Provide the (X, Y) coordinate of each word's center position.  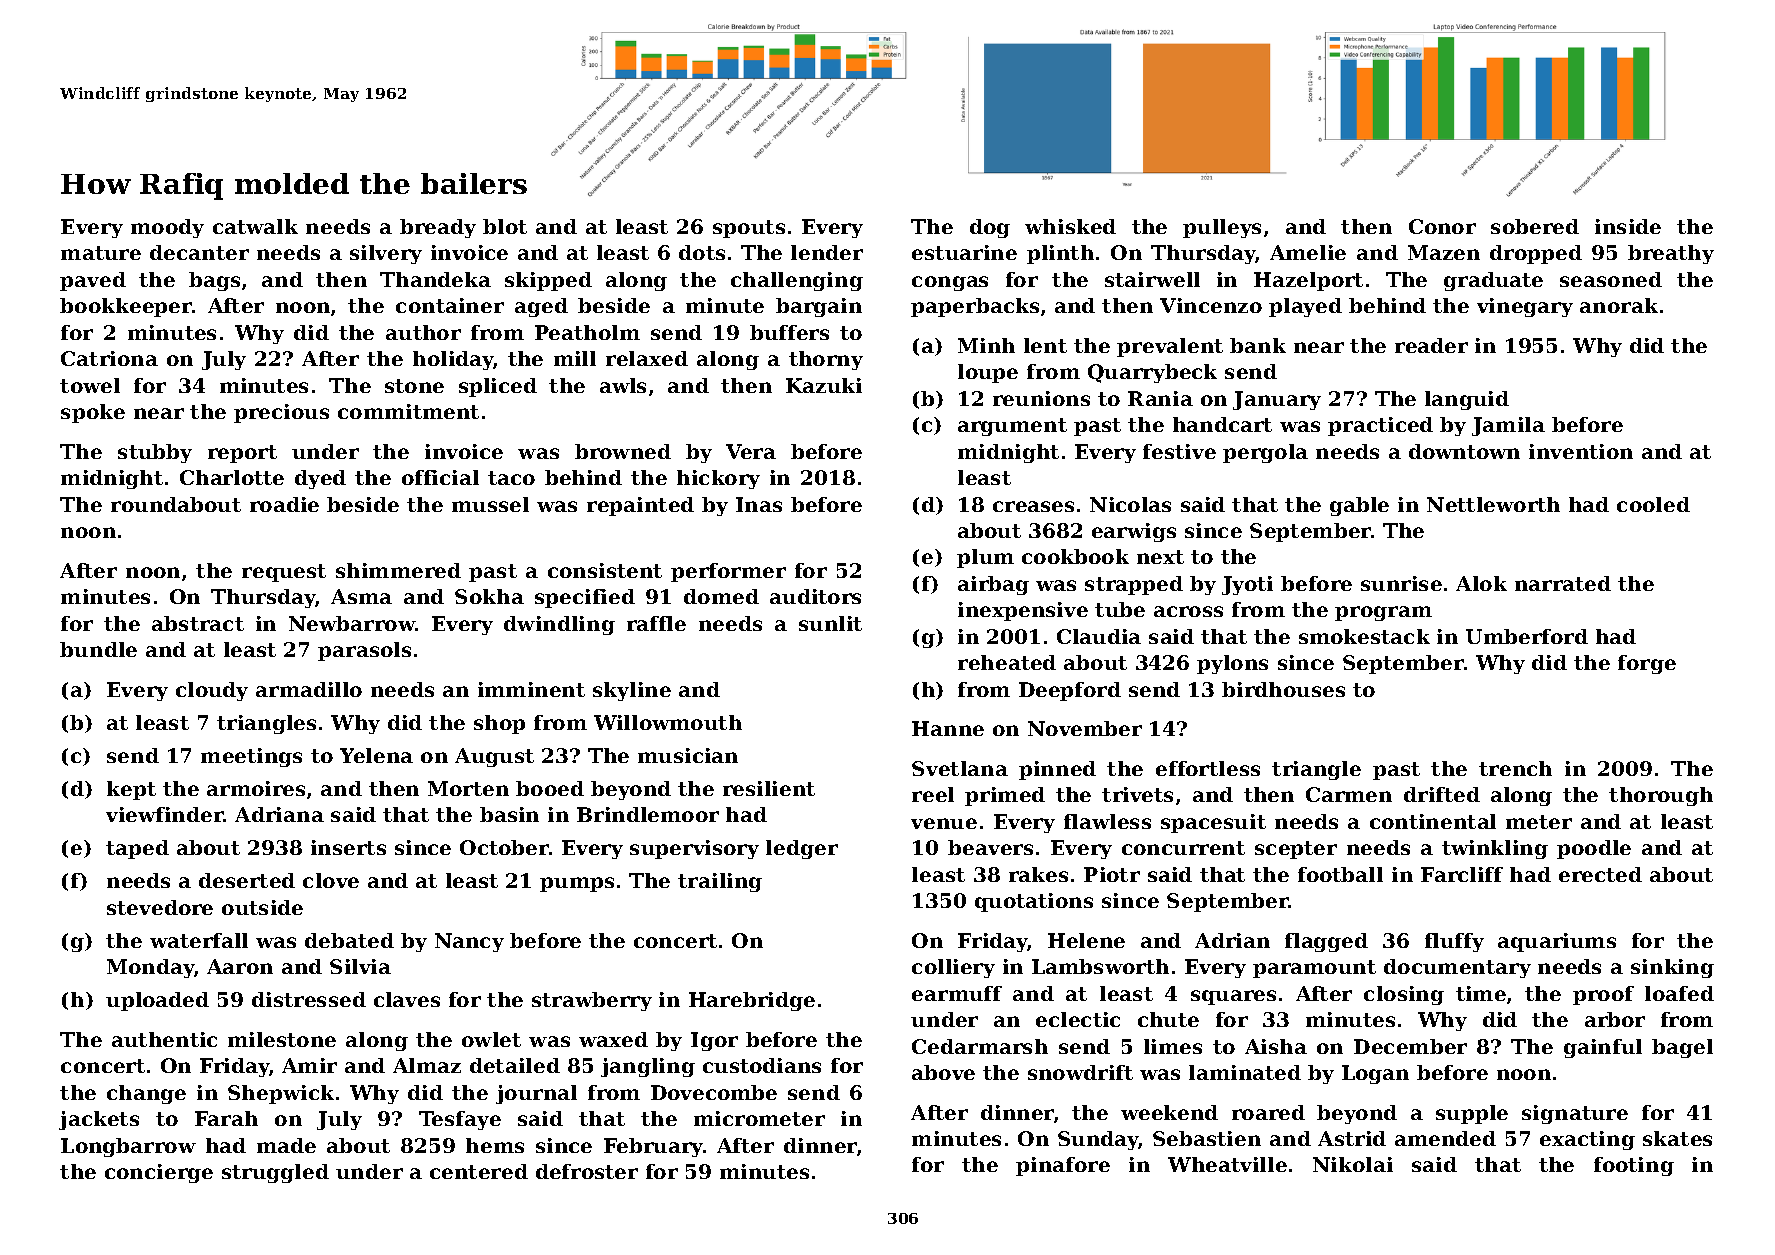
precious (281, 413)
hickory (718, 479)
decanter (199, 252)
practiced (1380, 426)
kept (131, 790)
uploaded (157, 1001)
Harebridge (752, 1001)
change (146, 1094)
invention (1581, 451)
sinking (1672, 968)
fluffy (1454, 942)
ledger (802, 849)
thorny (826, 360)
